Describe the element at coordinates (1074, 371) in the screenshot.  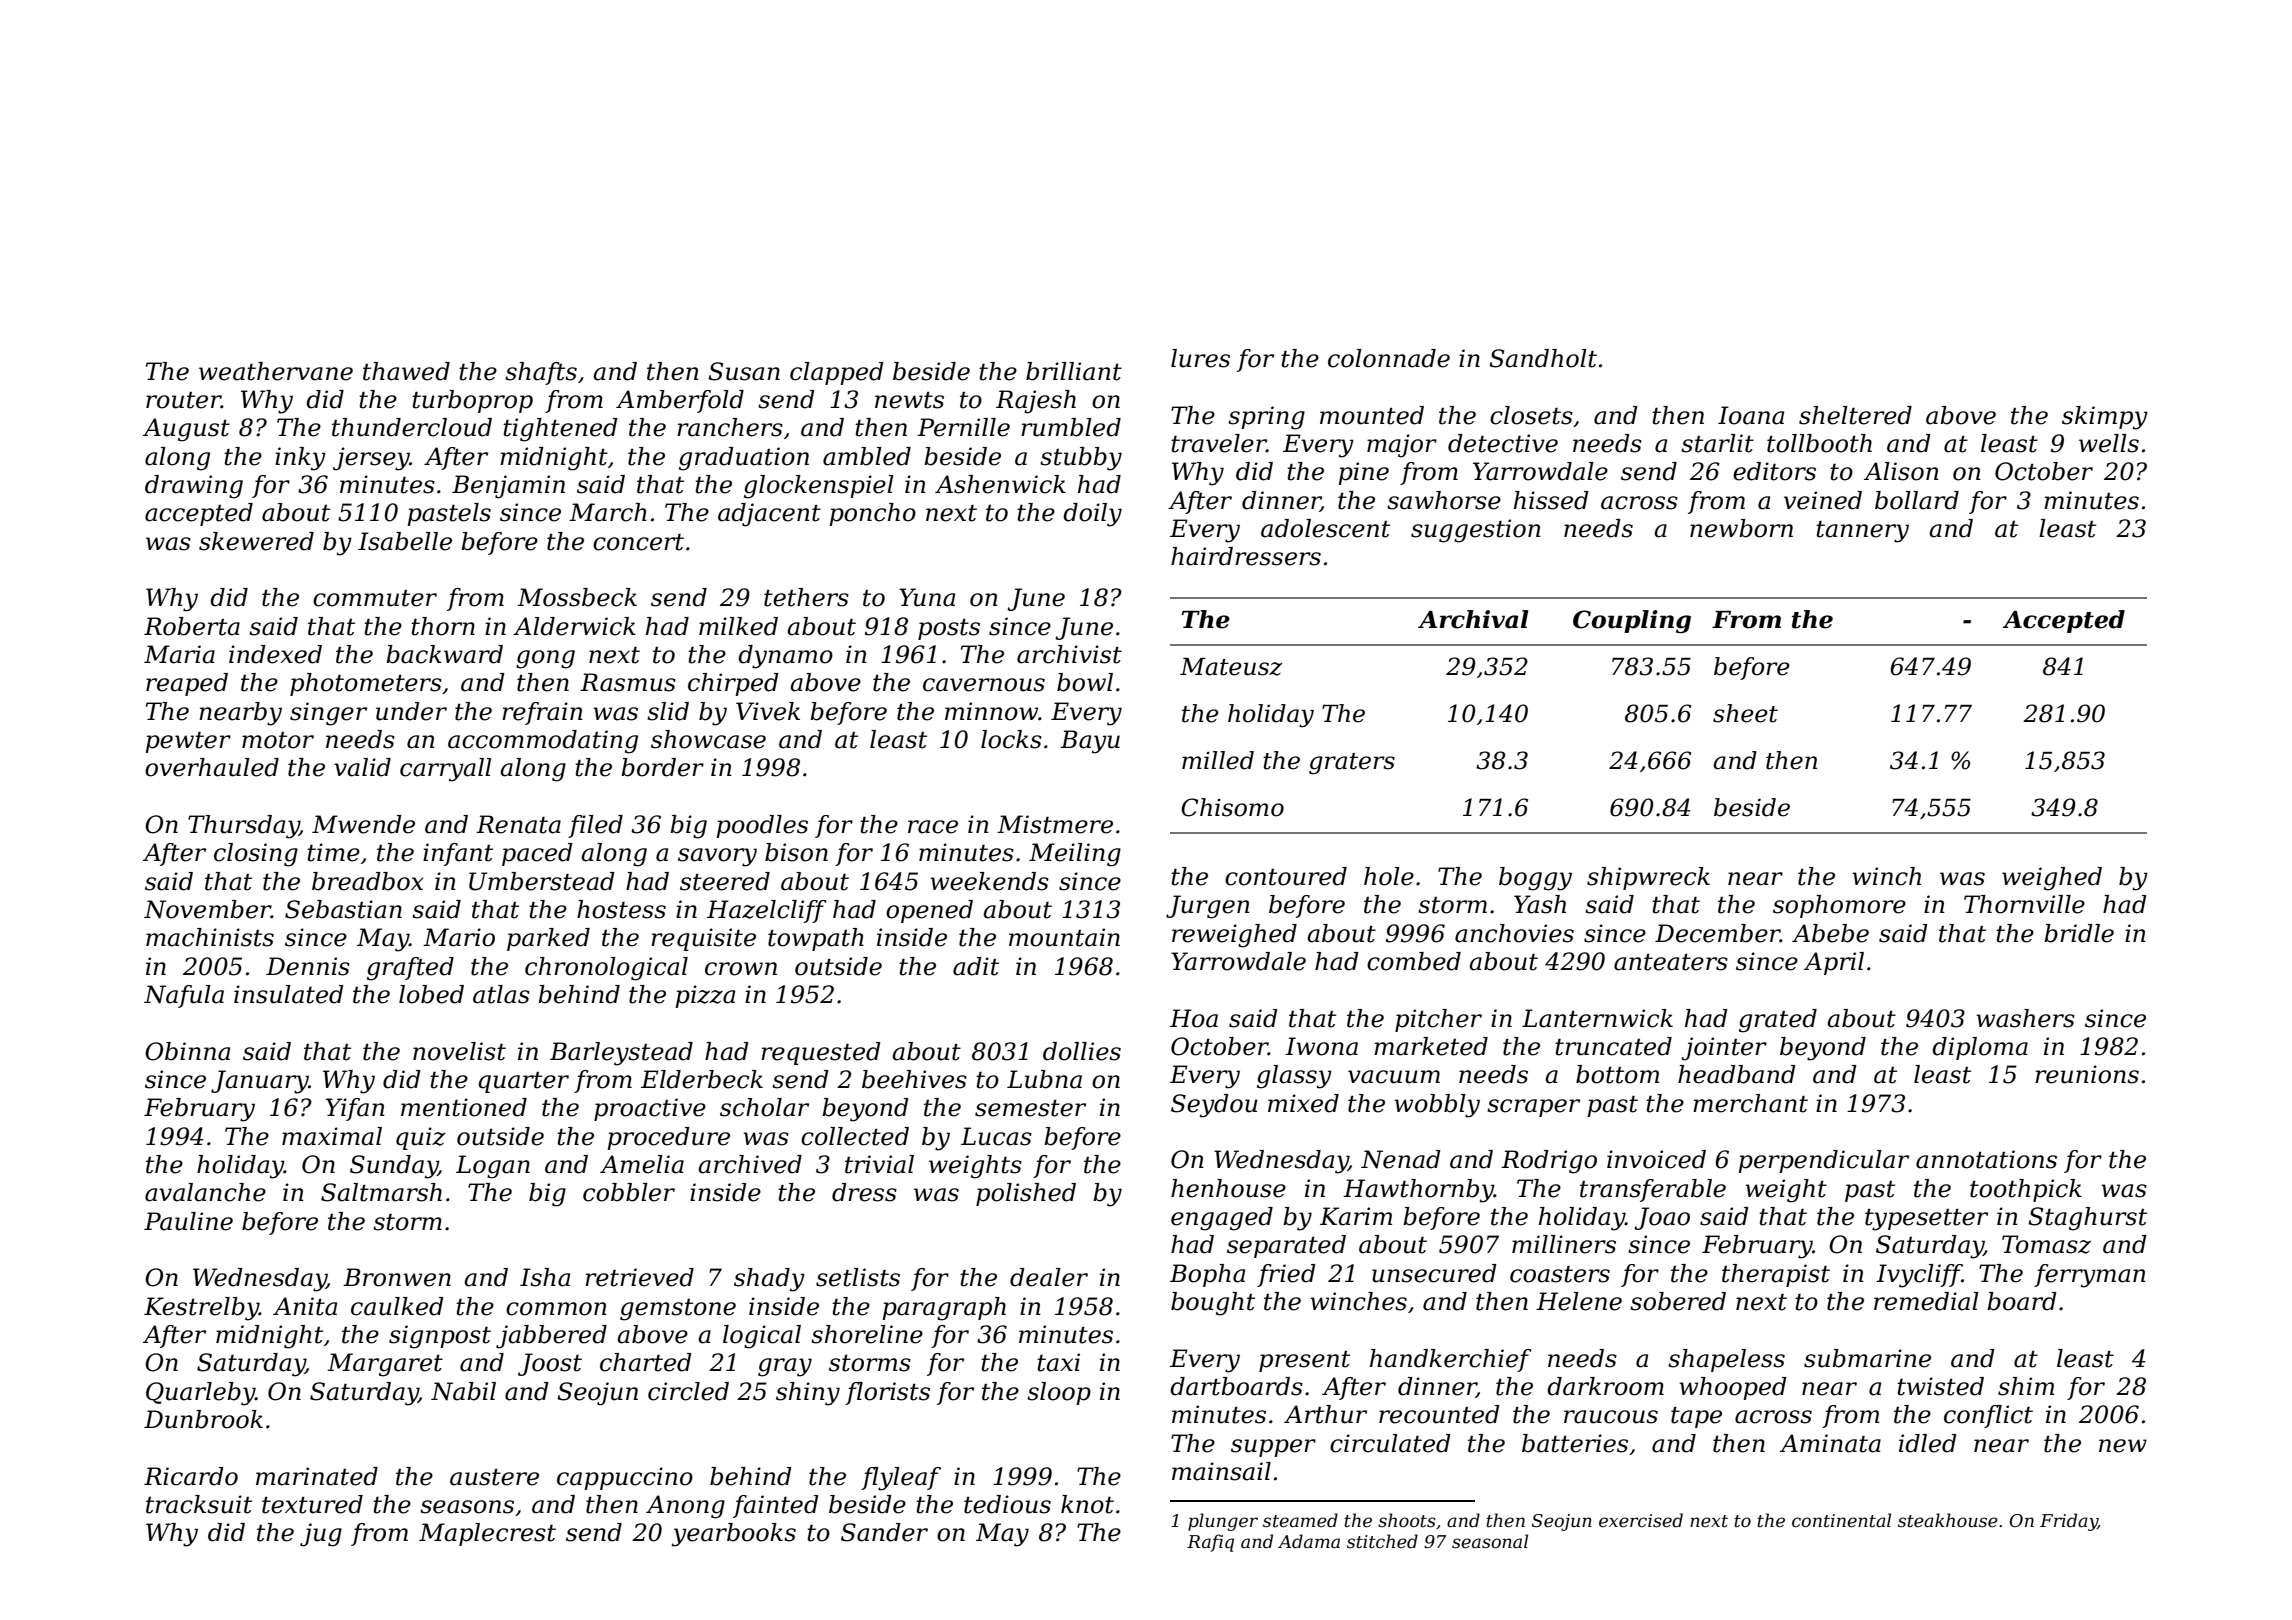
I see `brilliant` at that location.
